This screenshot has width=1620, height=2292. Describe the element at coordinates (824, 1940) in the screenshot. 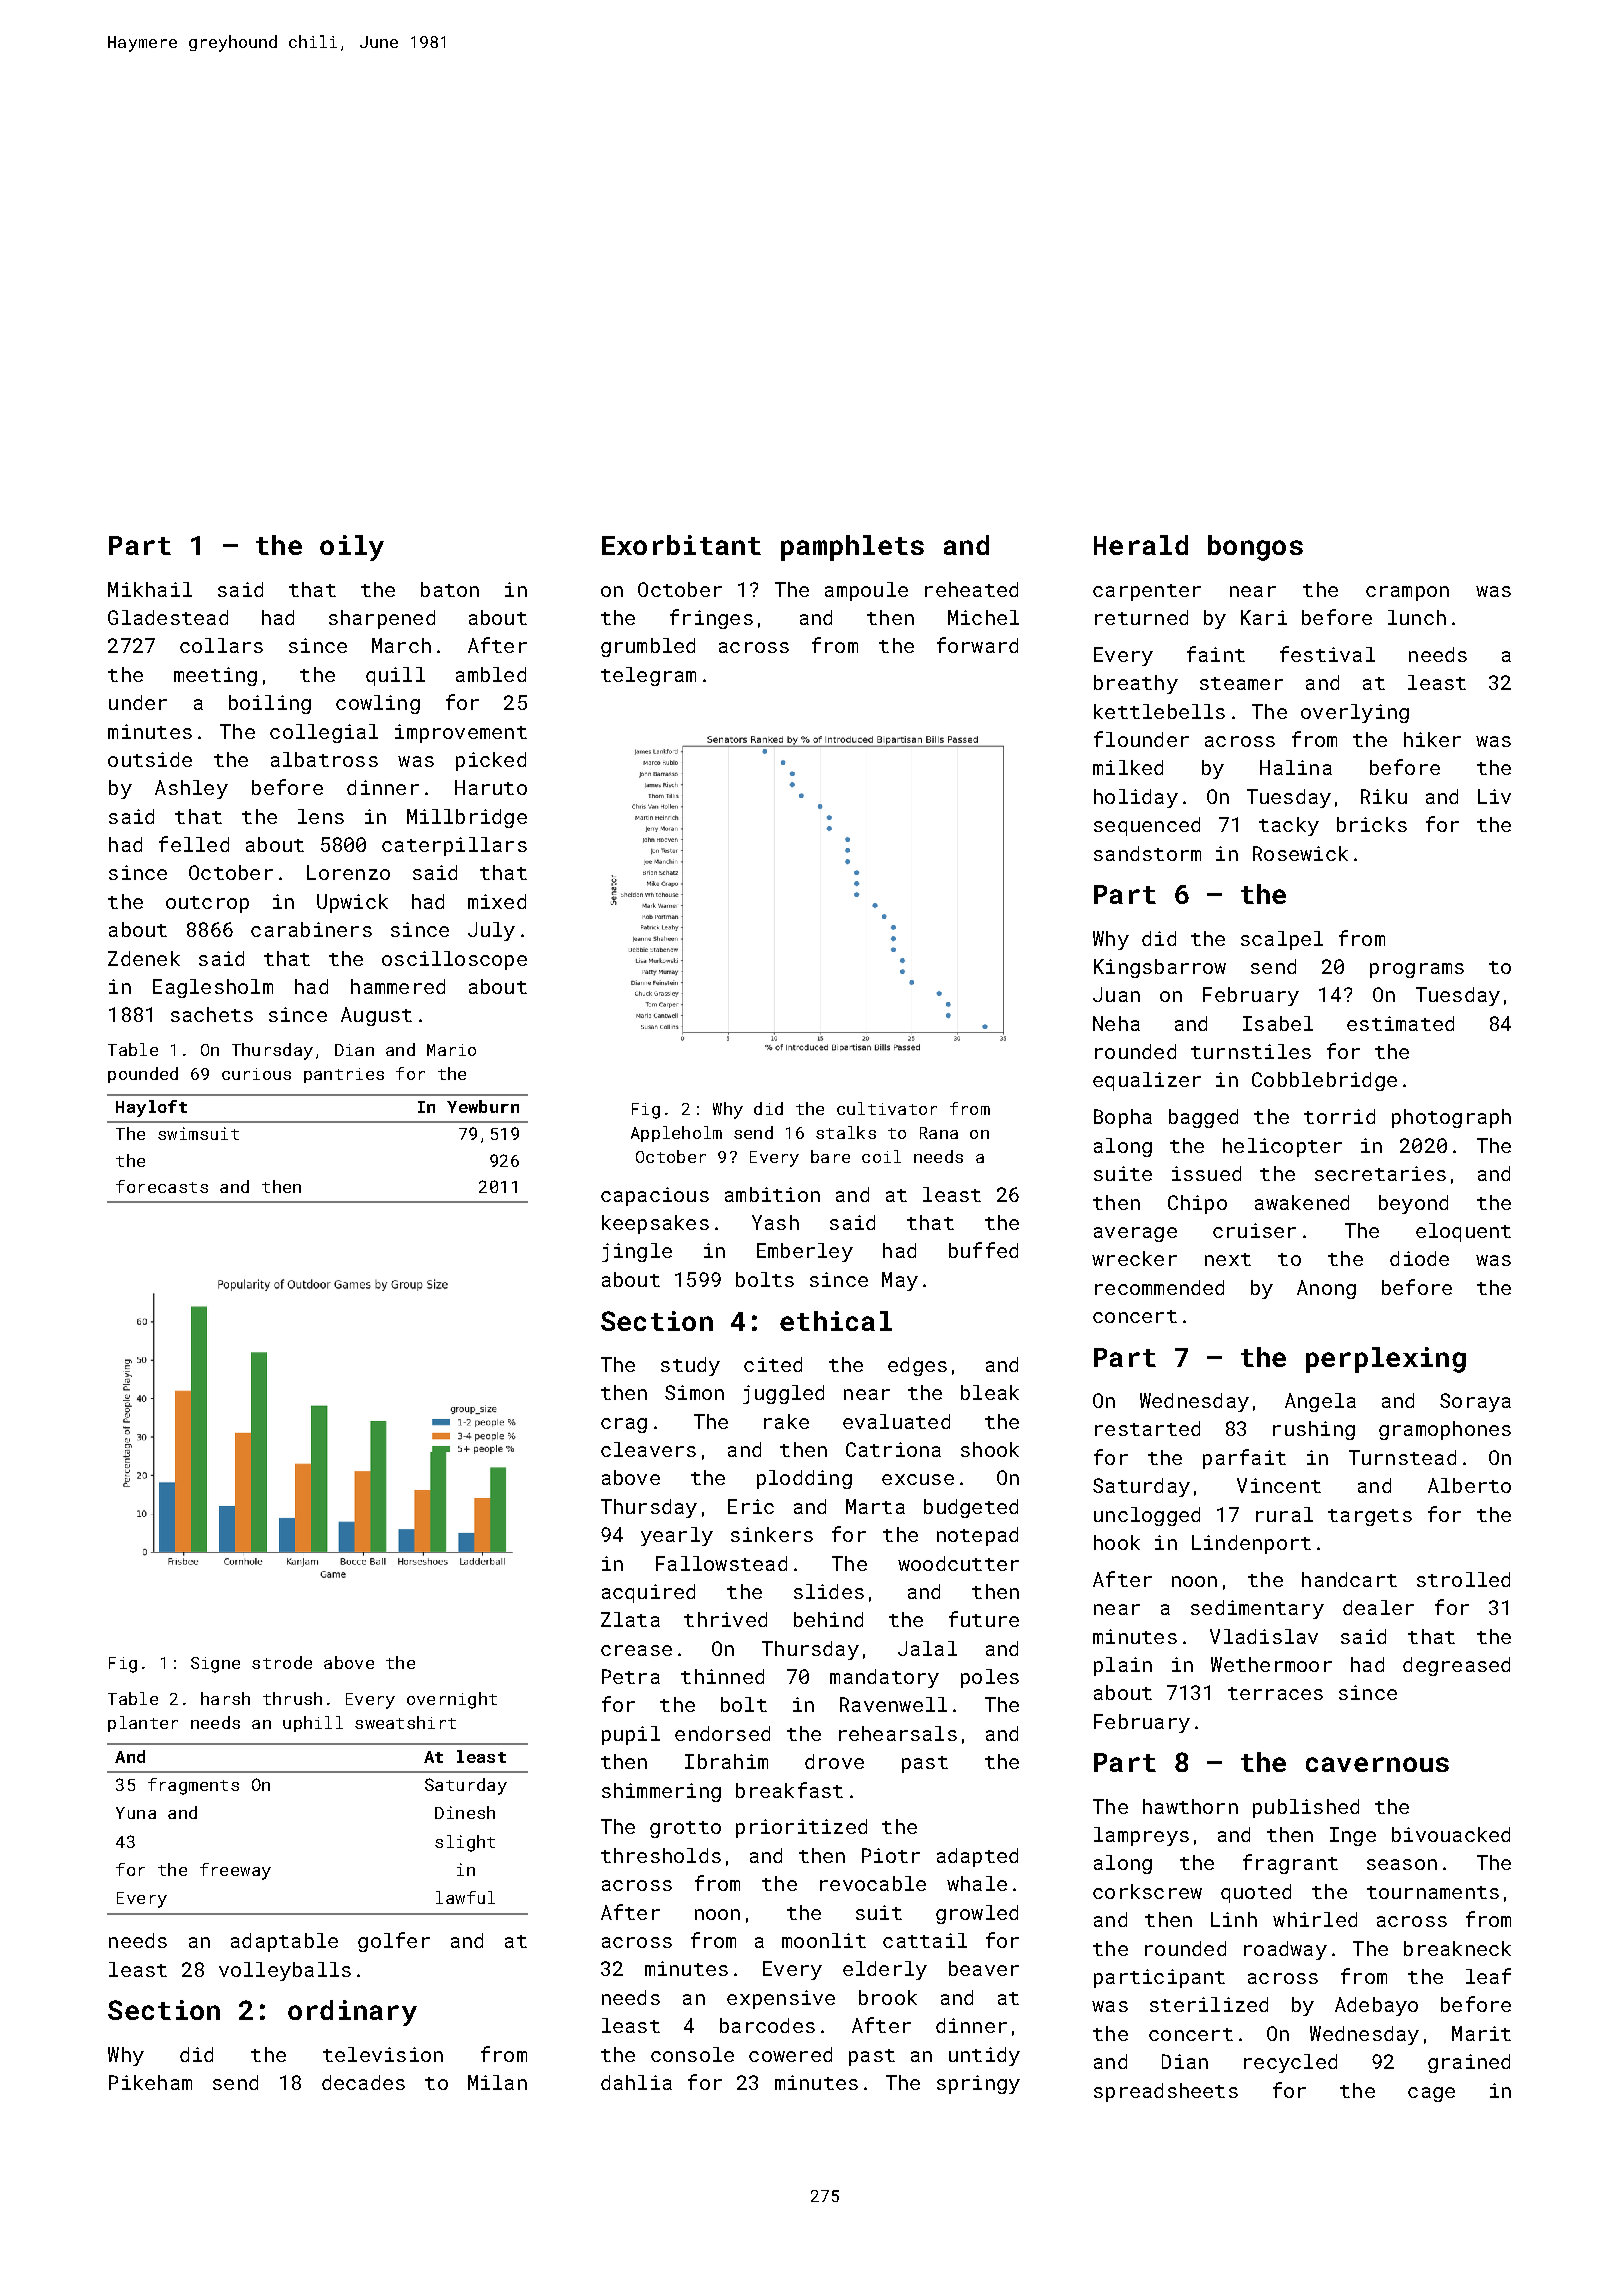

I see `moonlit` at that location.
